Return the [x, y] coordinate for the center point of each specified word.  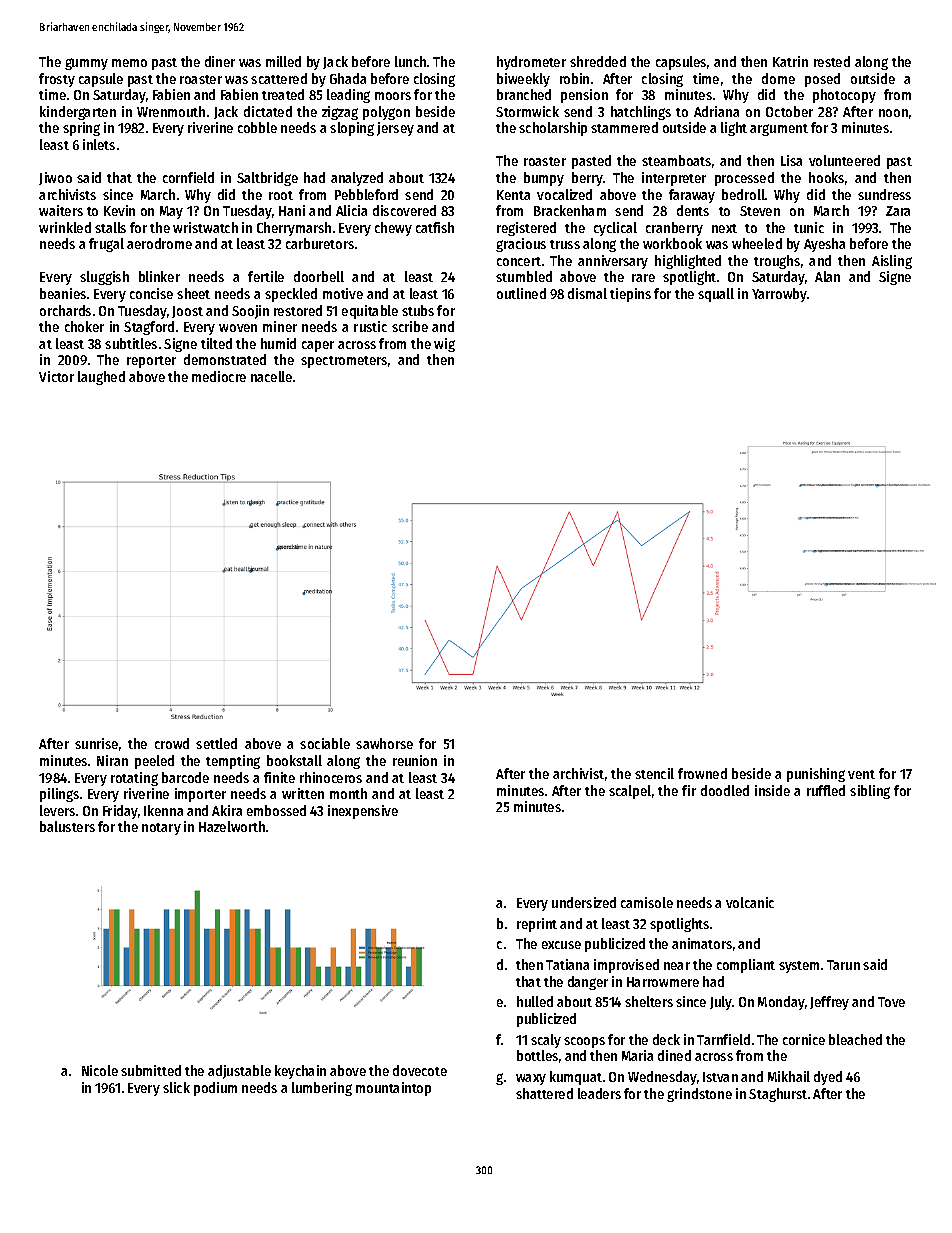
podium [215, 1089]
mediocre [219, 376]
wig [444, 345]
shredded [598, 61]
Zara [898, 211]
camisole [647, 902]
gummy [86, 64]
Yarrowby [779, 295]
